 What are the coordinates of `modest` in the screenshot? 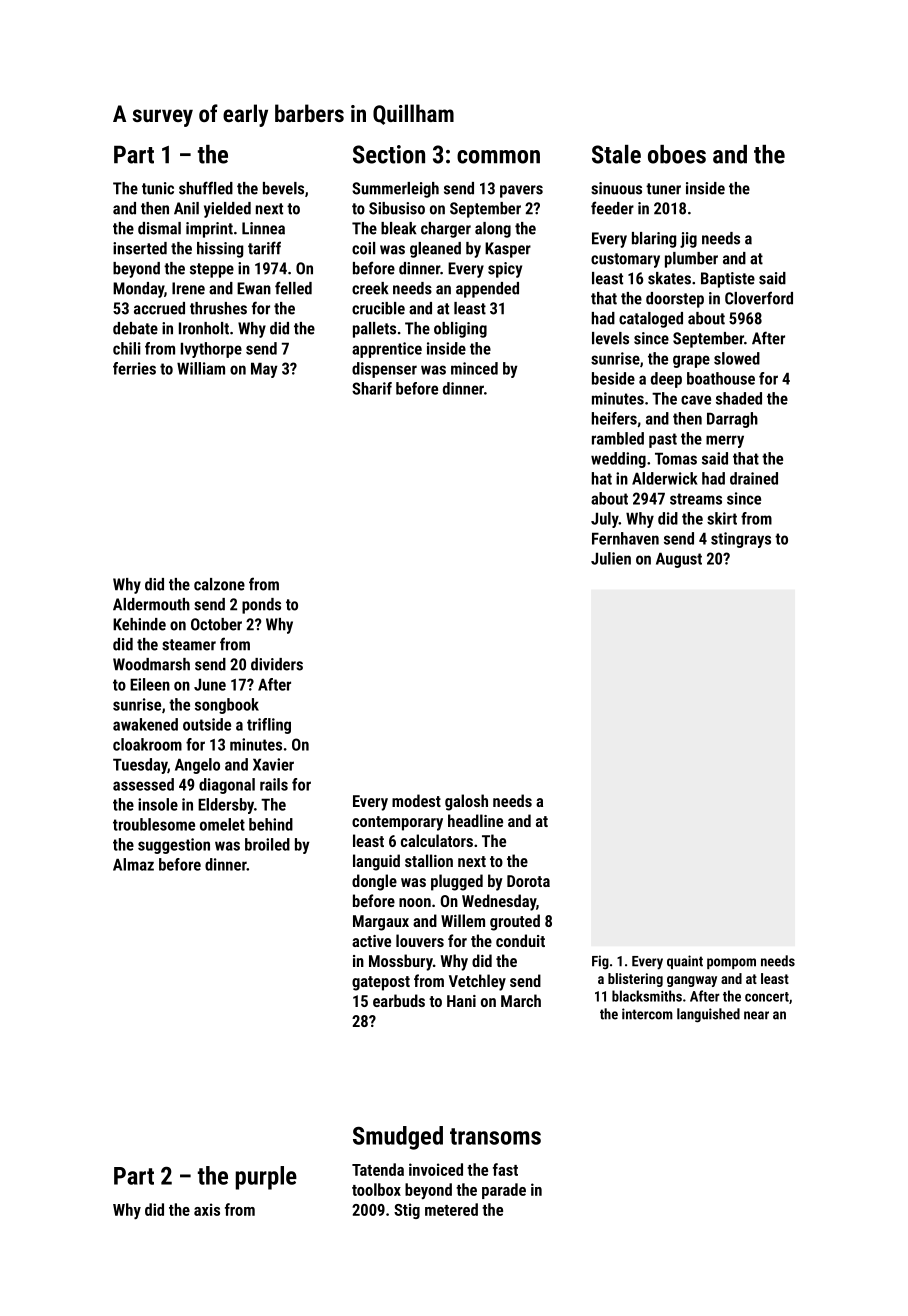 It's located at (416, 800).
